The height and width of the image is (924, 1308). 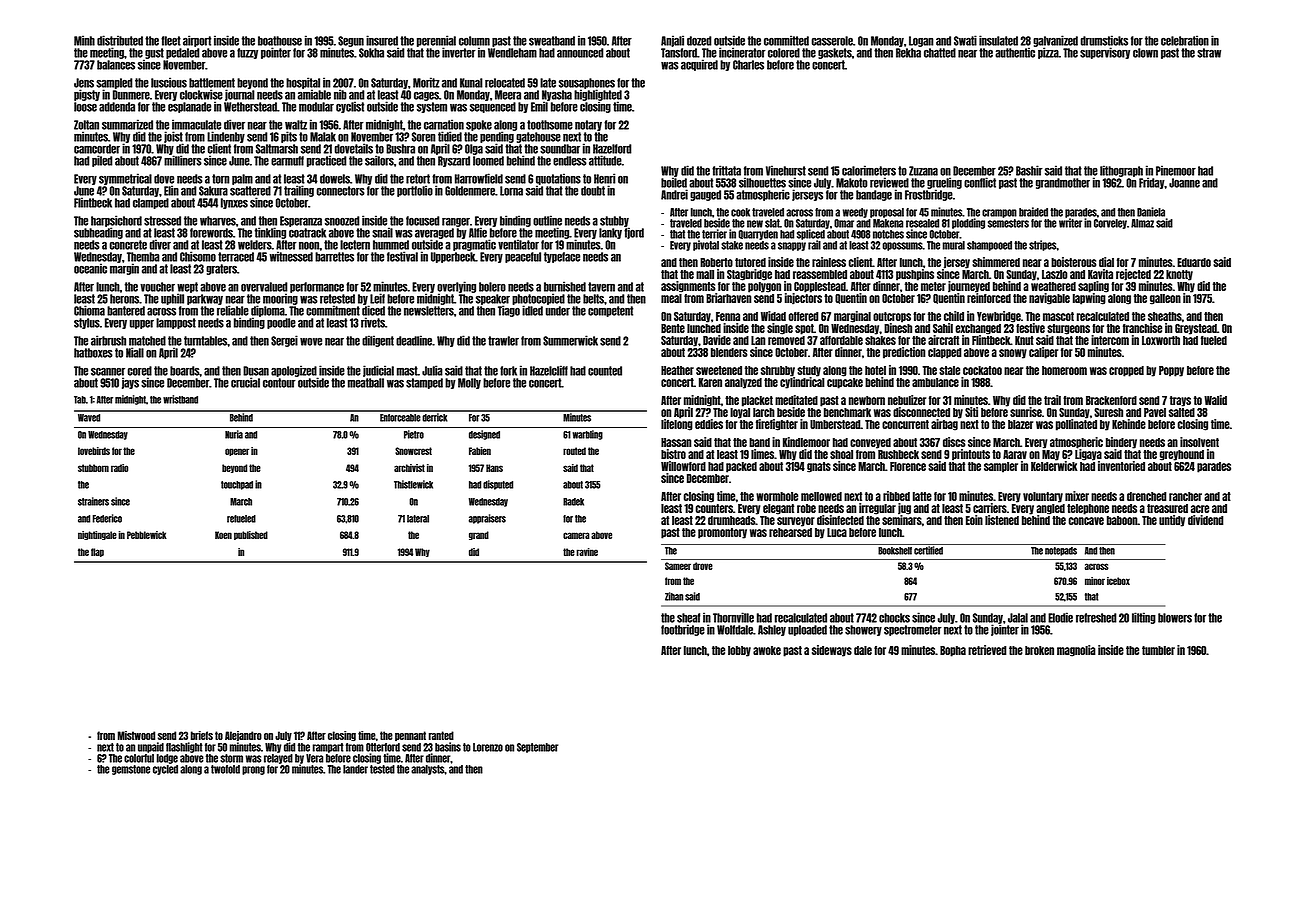 What do you see at coordinates (537, 748) in the image?
I see `September` at bounding box center [537, 748].
